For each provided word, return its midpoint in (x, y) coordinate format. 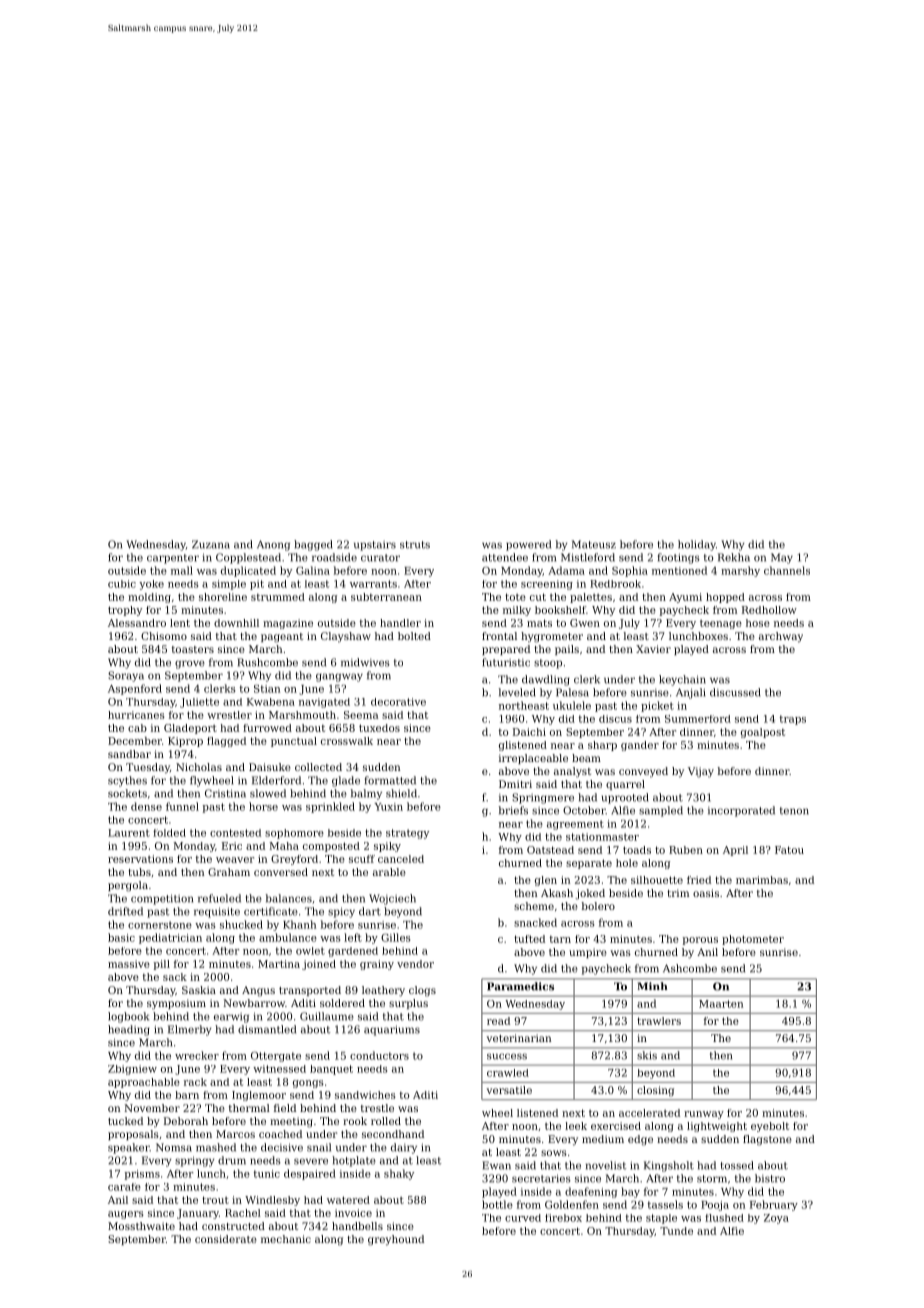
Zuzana (211, 544)
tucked (125, 1121)
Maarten (721, 1004)
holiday (697, 545)
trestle (377, 1108)
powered (528, 545)
